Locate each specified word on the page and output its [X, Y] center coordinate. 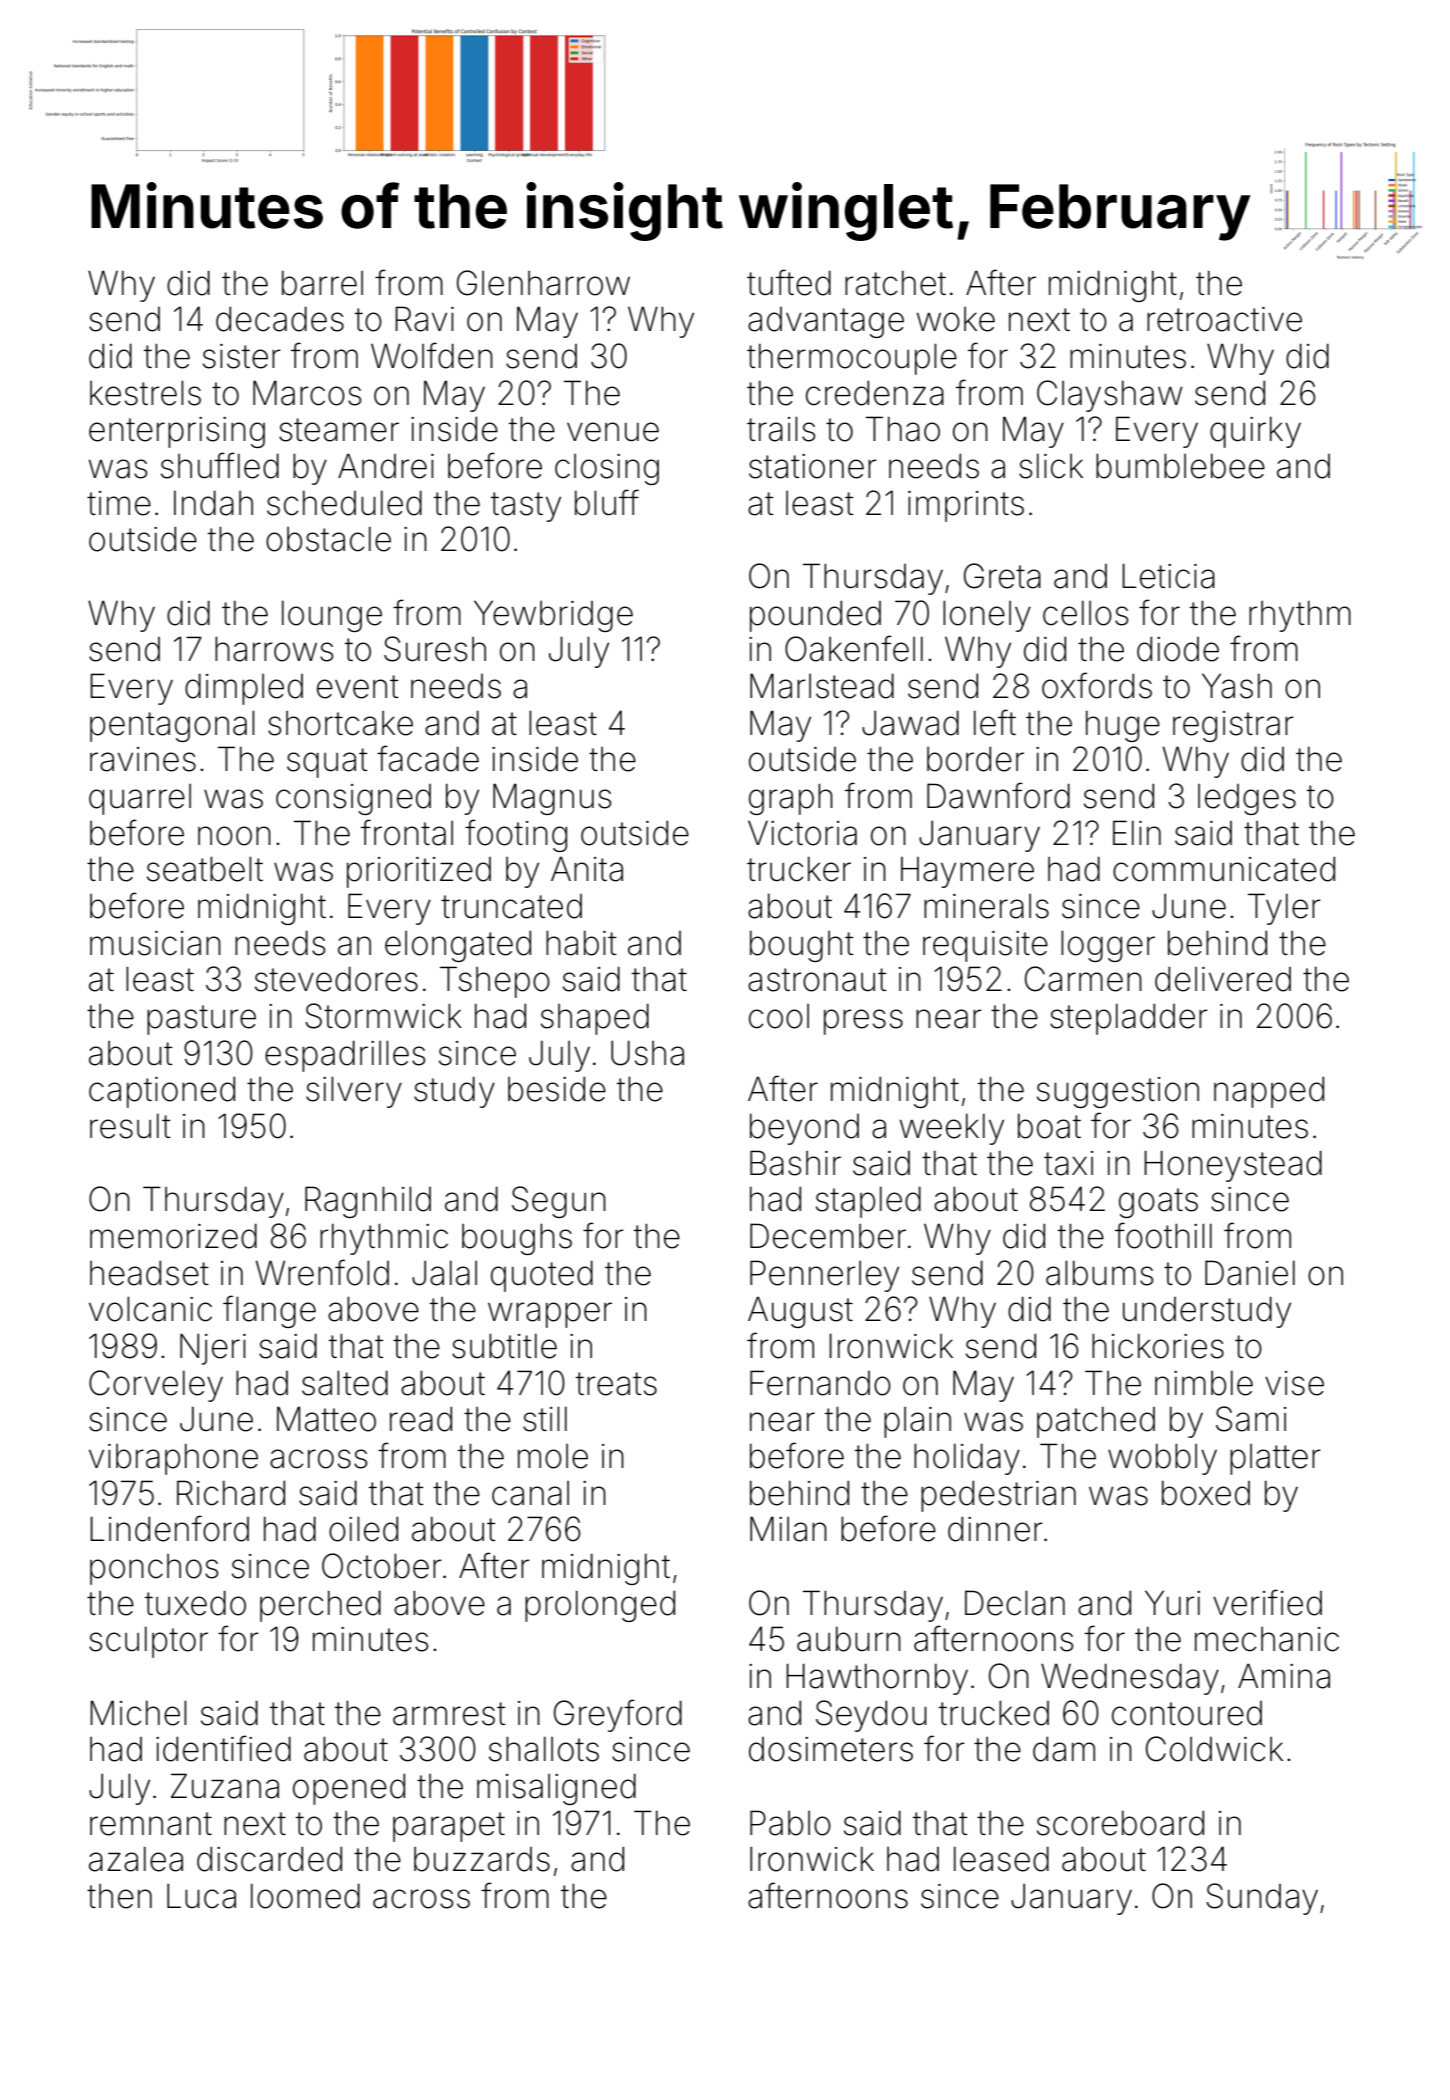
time [119, 503]
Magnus [552, 799]
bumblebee [1180, 466]
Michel [138, 1713]
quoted [542, 1276]
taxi [1069, 1163]
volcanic [150, 1309]
